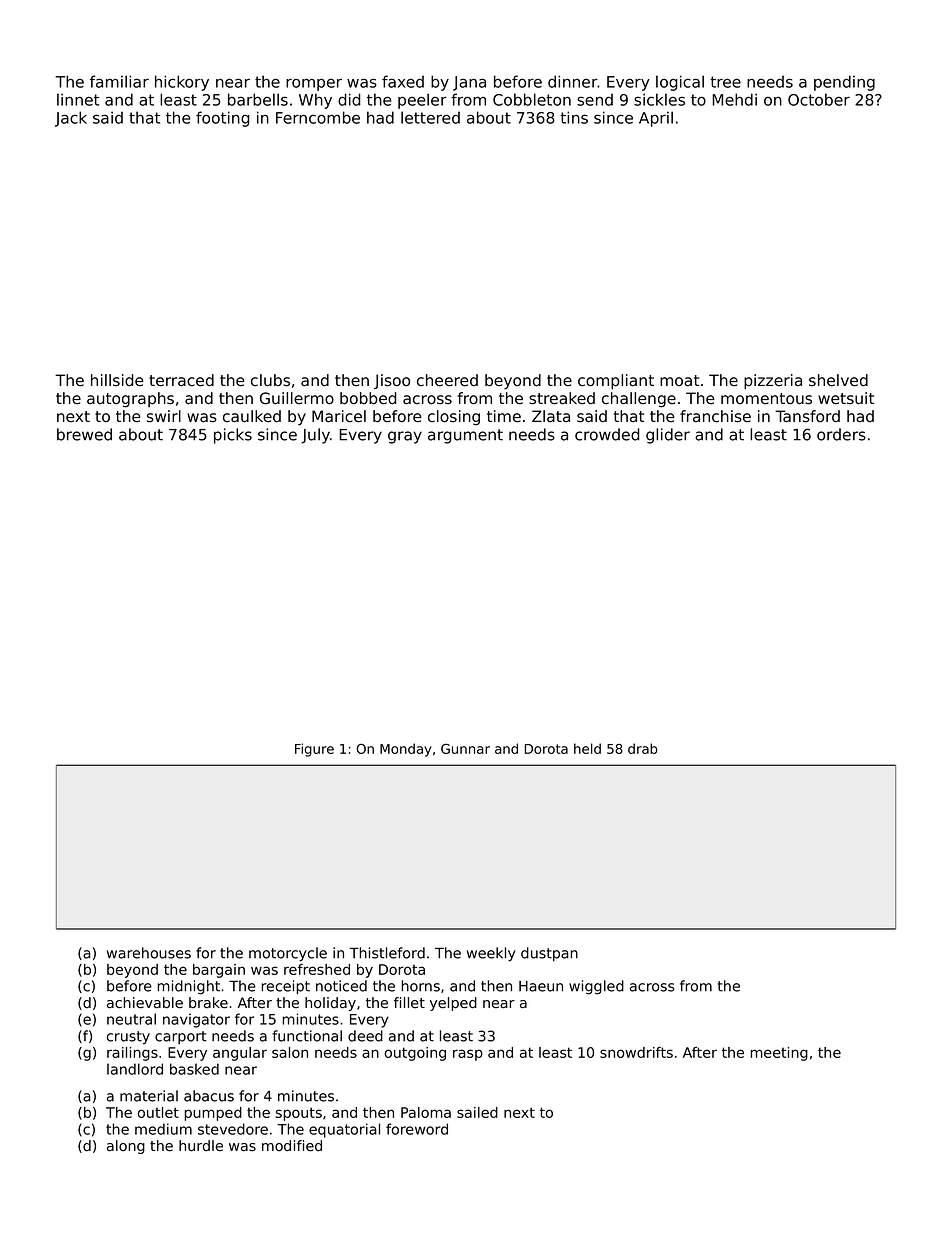  Describe the element at coordinates (368, 398) in the image. I see `bobbed` at that location.
